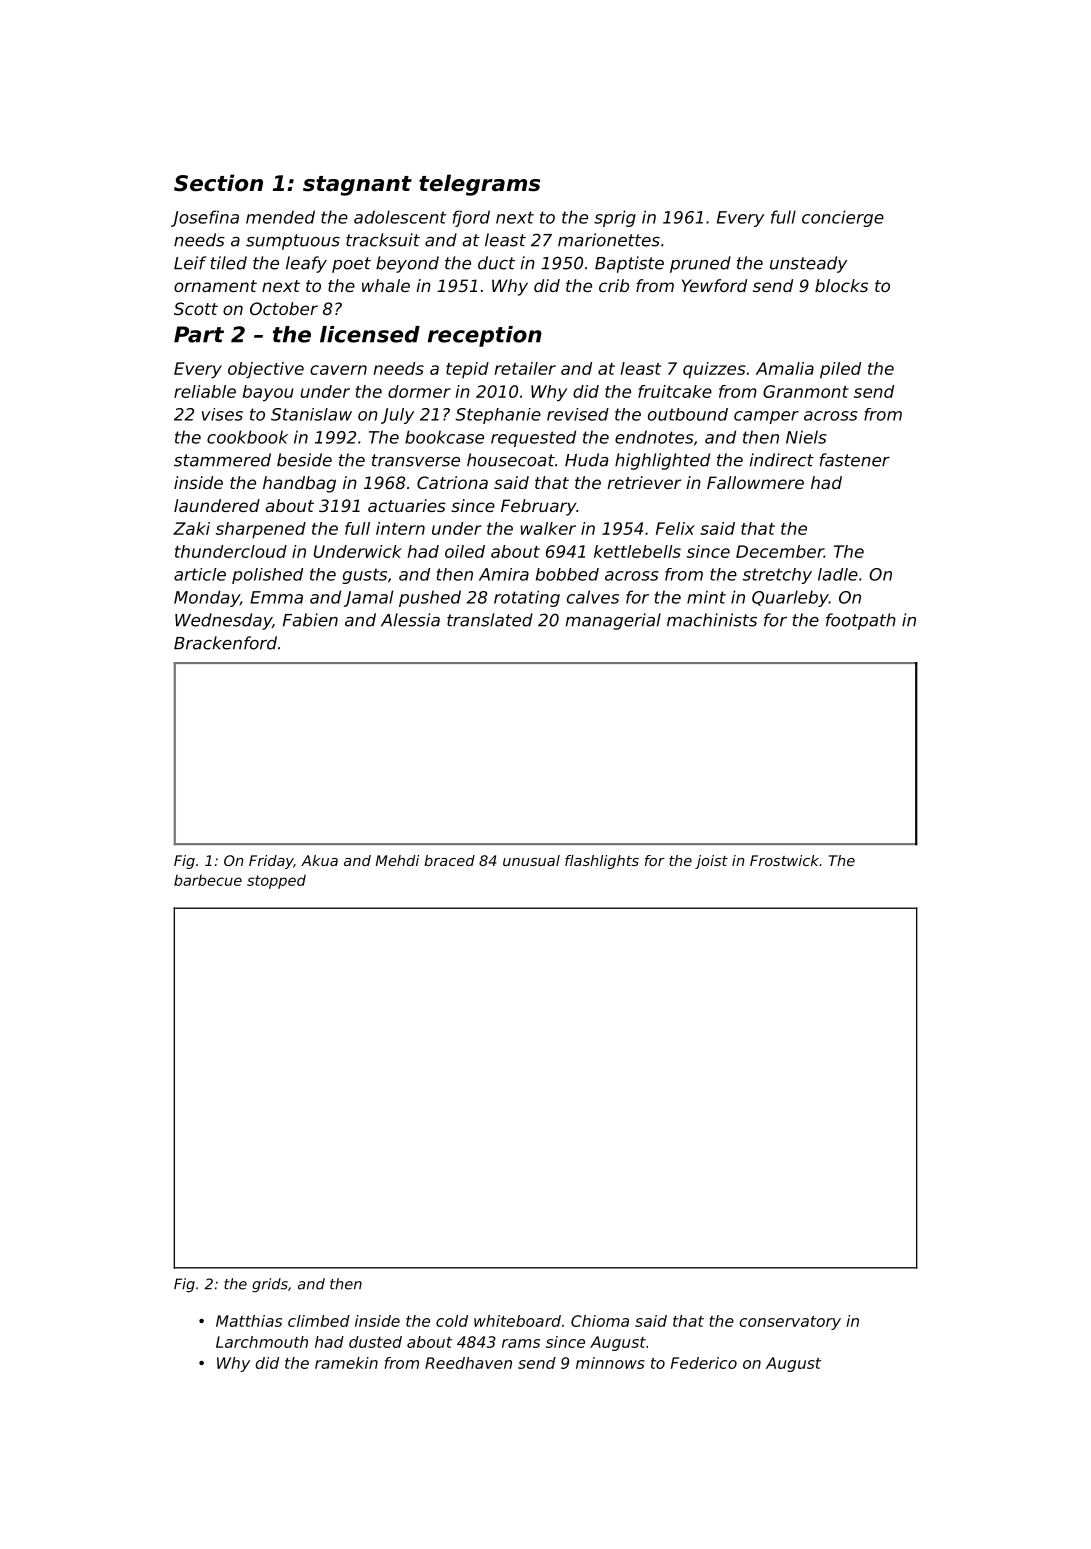  I want to click on barbecue, so click(208, 880).
